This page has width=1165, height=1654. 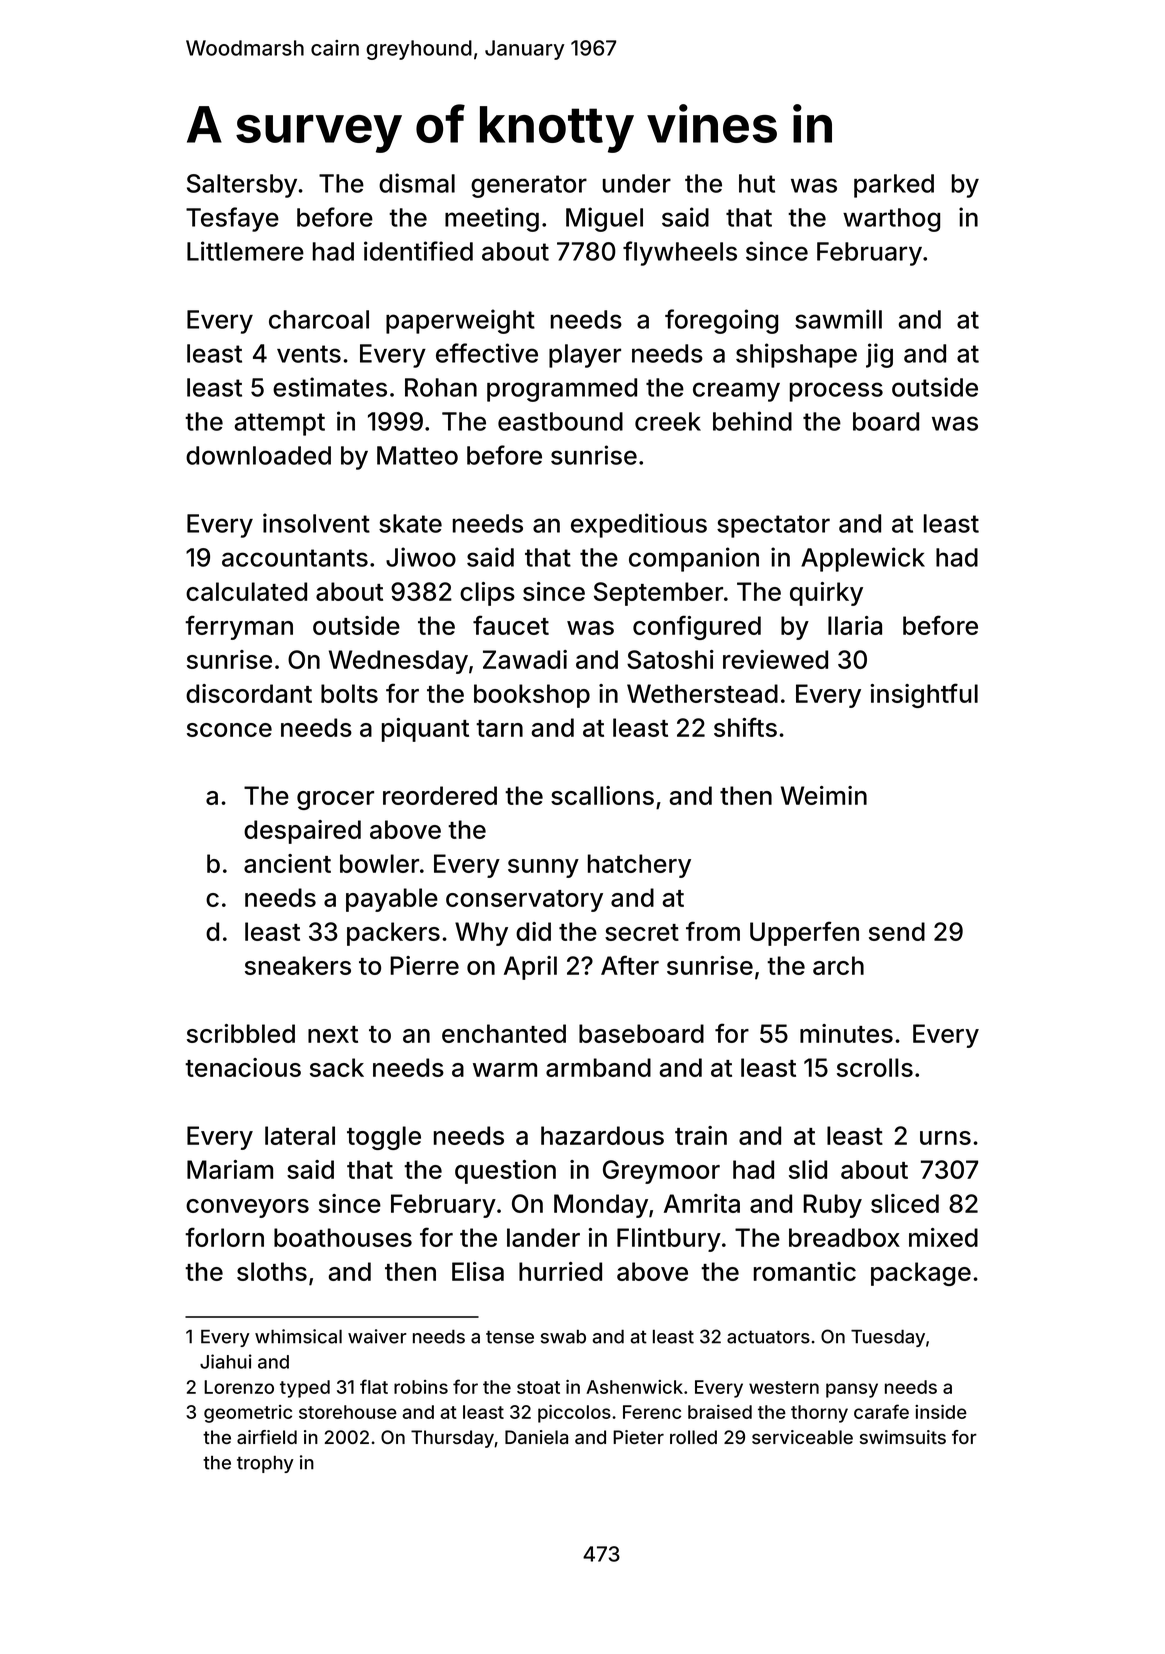 What do you see at coordinates (279, 424) in the page?
I see `attempt` at bounding box center [279, 424].
